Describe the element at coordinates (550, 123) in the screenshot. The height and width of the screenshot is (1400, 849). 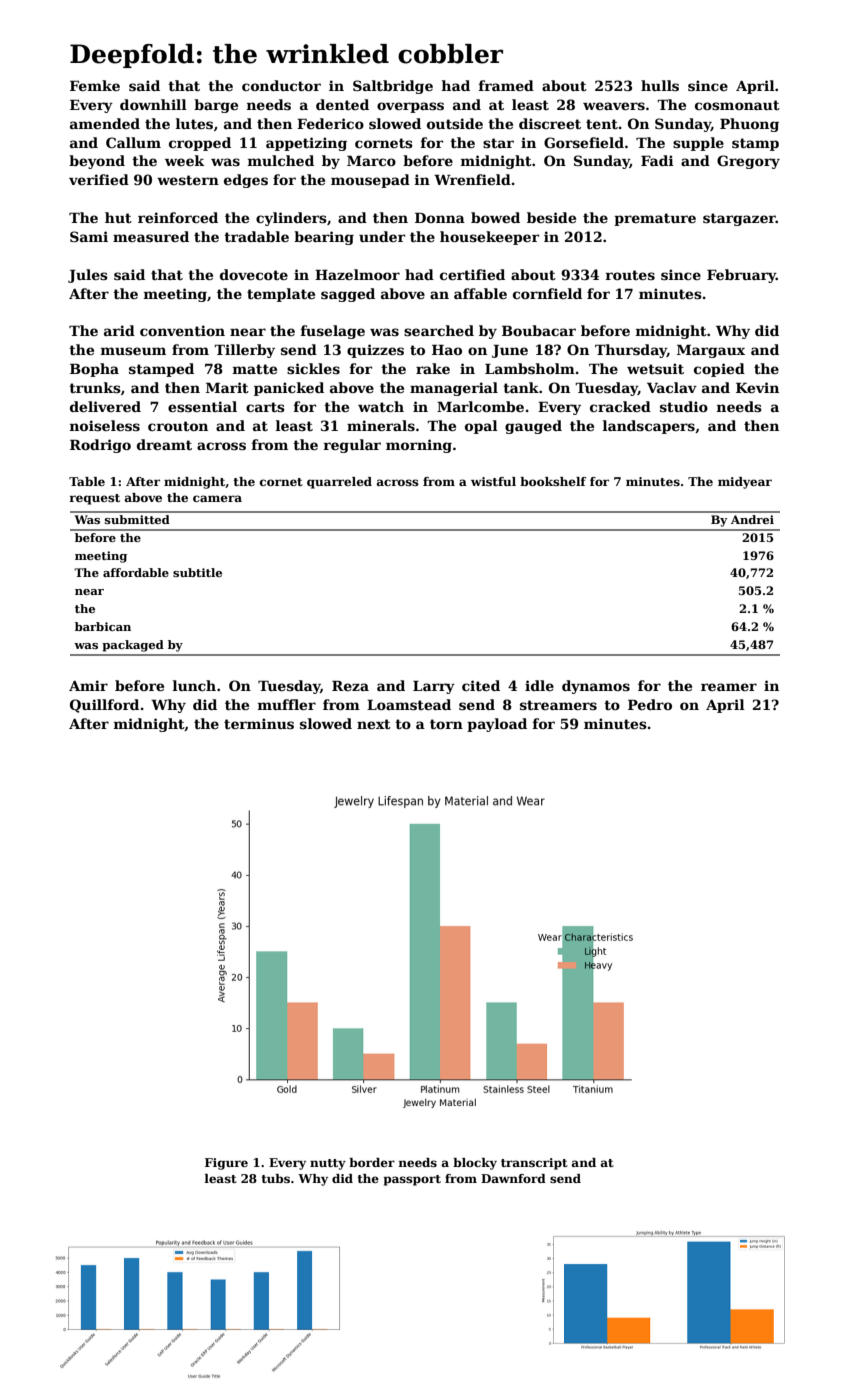
I see `discreet` at that location.
